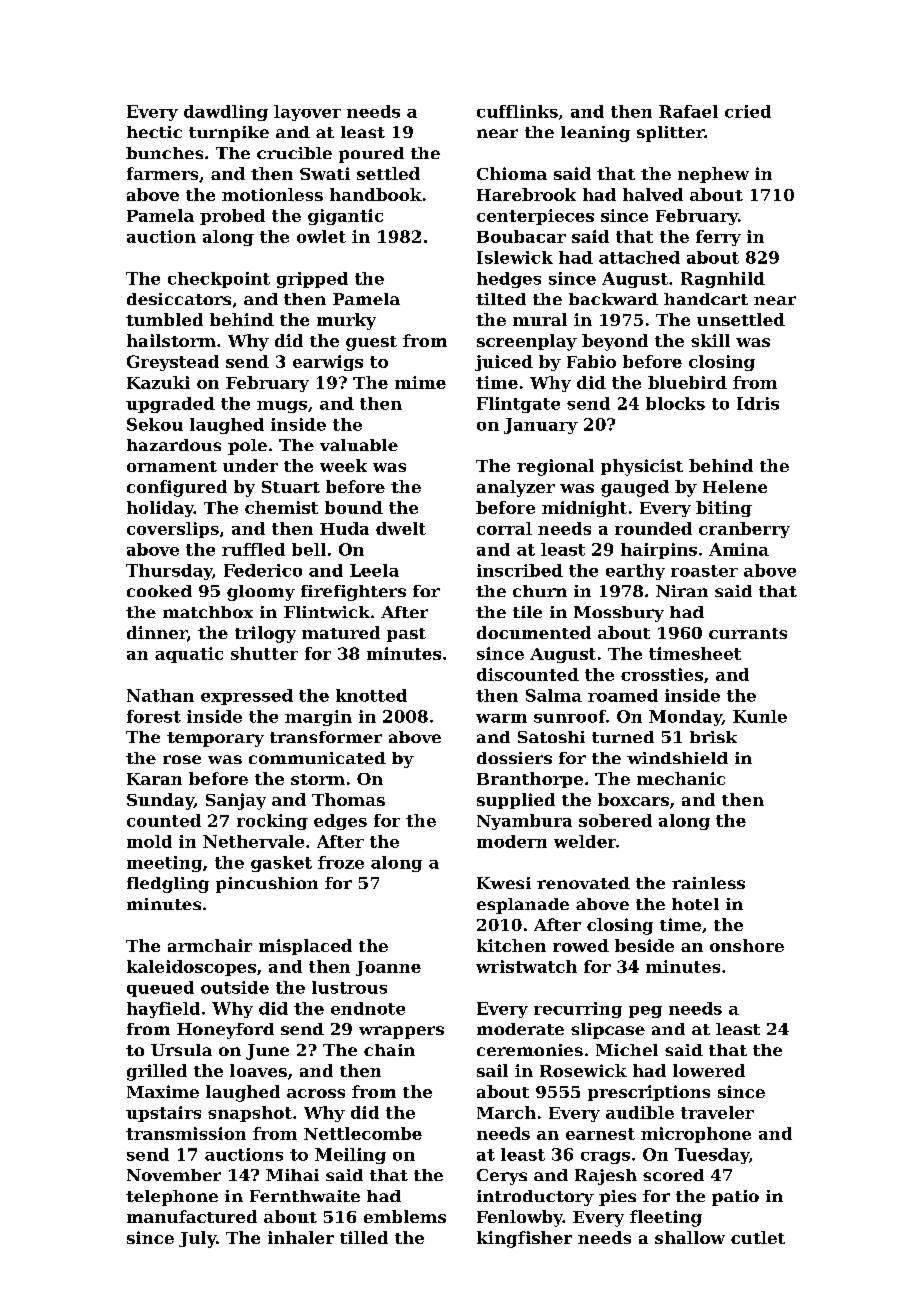 Image resolution: width=924 pixels, height=1314 pixels. Describe the element at coordinates (172, 1198) in the image. I see `telephone` at that location.
